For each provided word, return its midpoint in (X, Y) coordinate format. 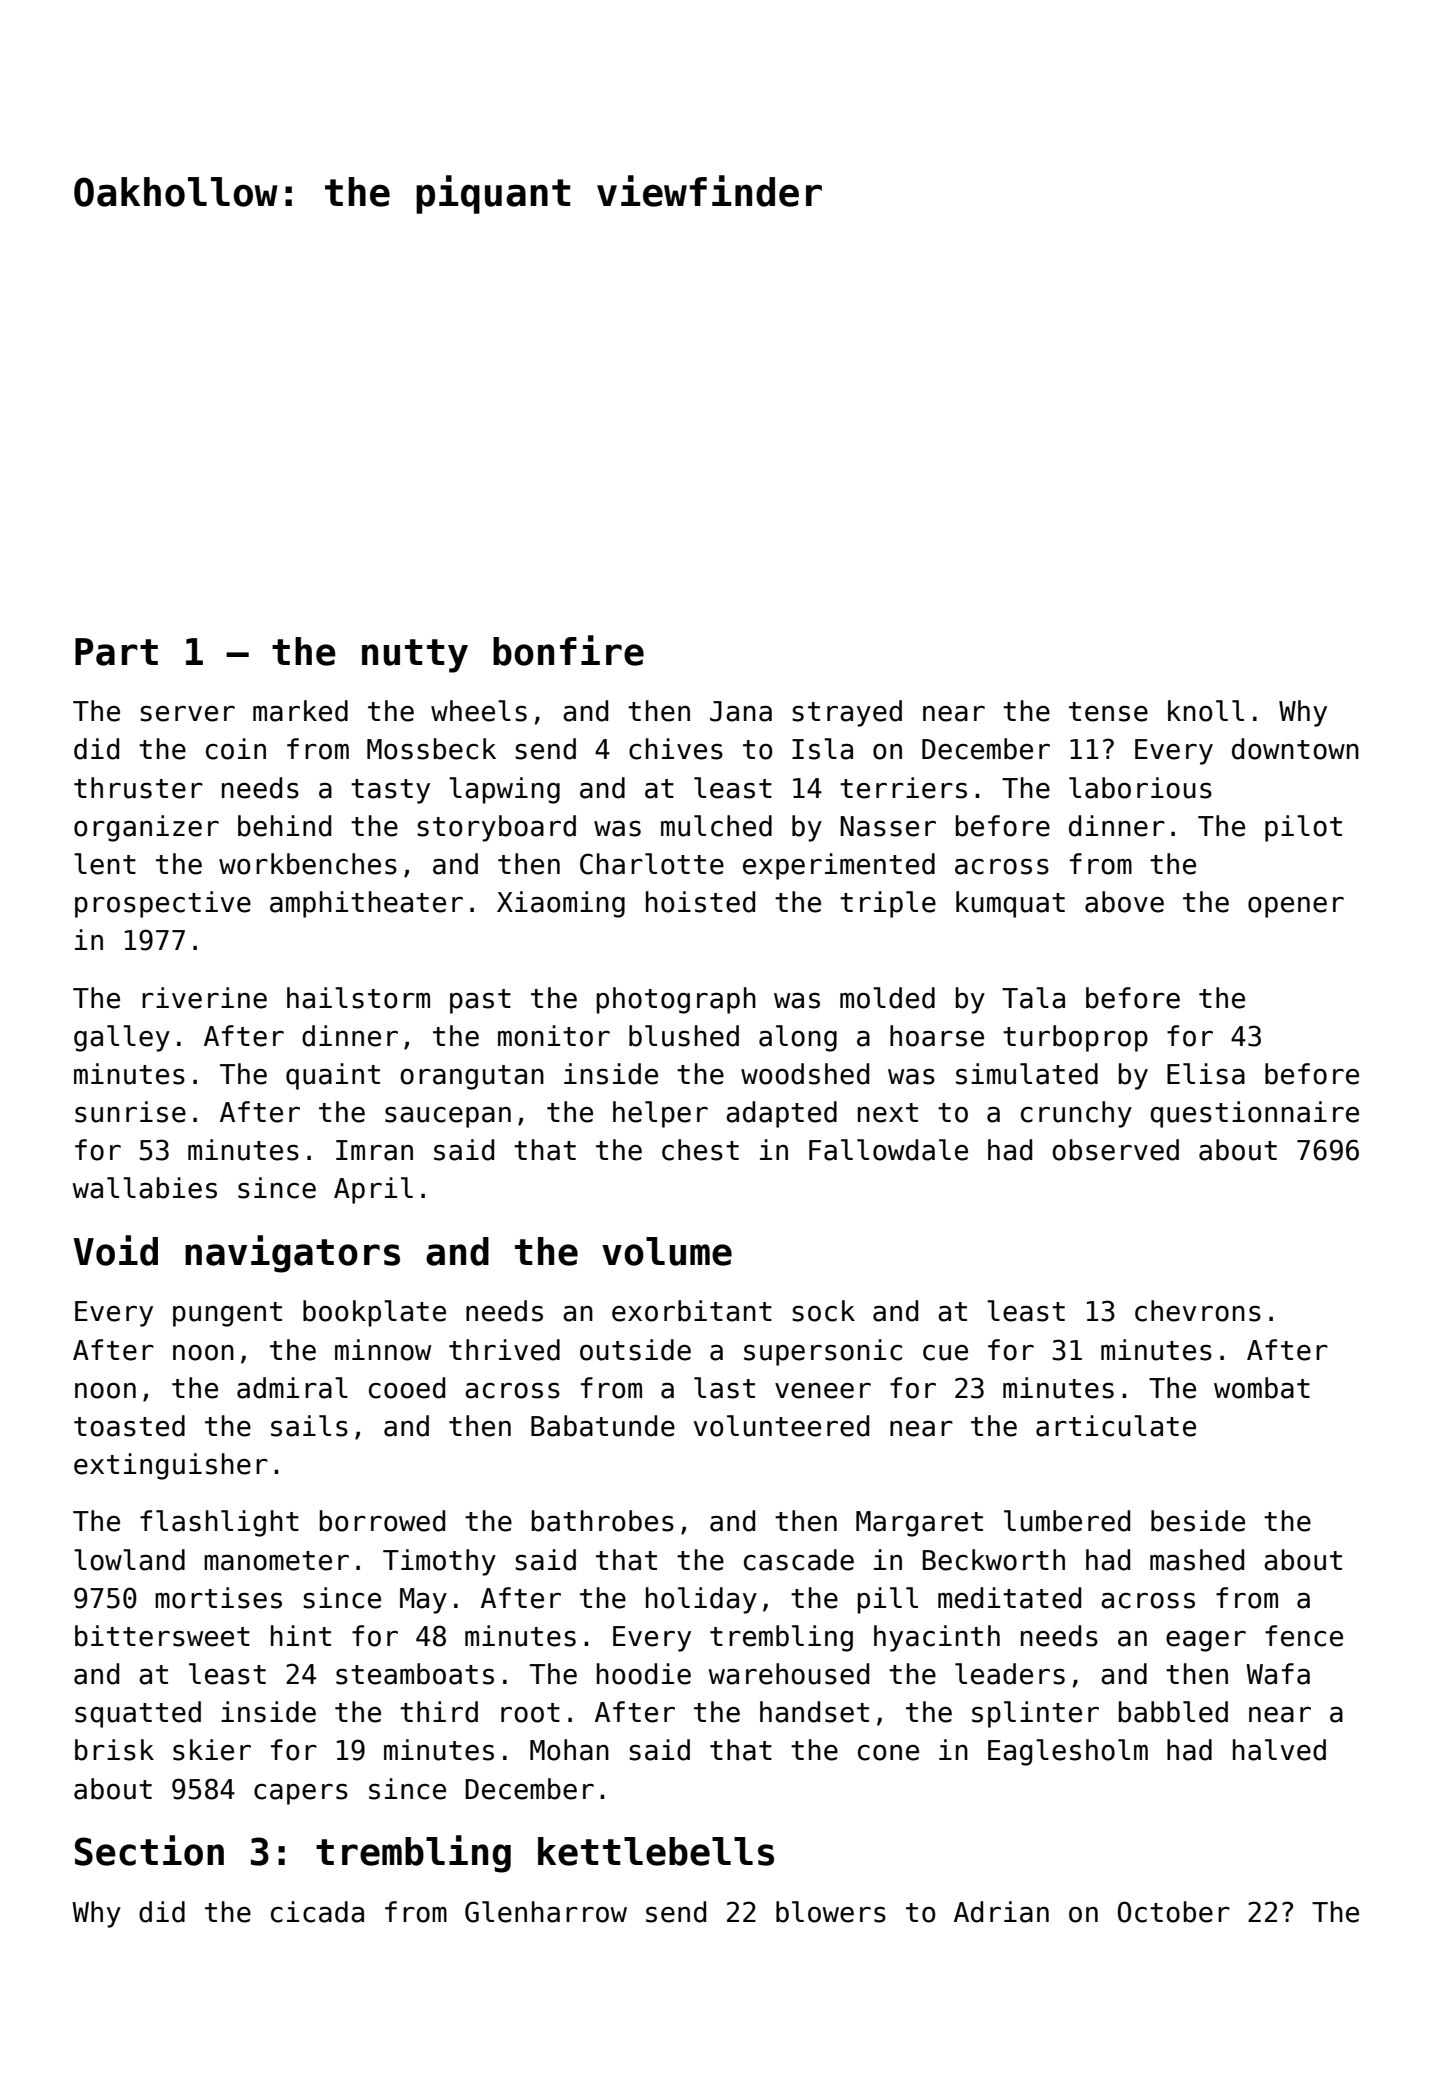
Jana (741, 711)
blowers (831, 1912)
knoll (1206, 711)
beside (1198, 1521)
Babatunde (603, 1426)
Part (116, 652)
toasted (129, 1426)
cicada (317, 1912)
